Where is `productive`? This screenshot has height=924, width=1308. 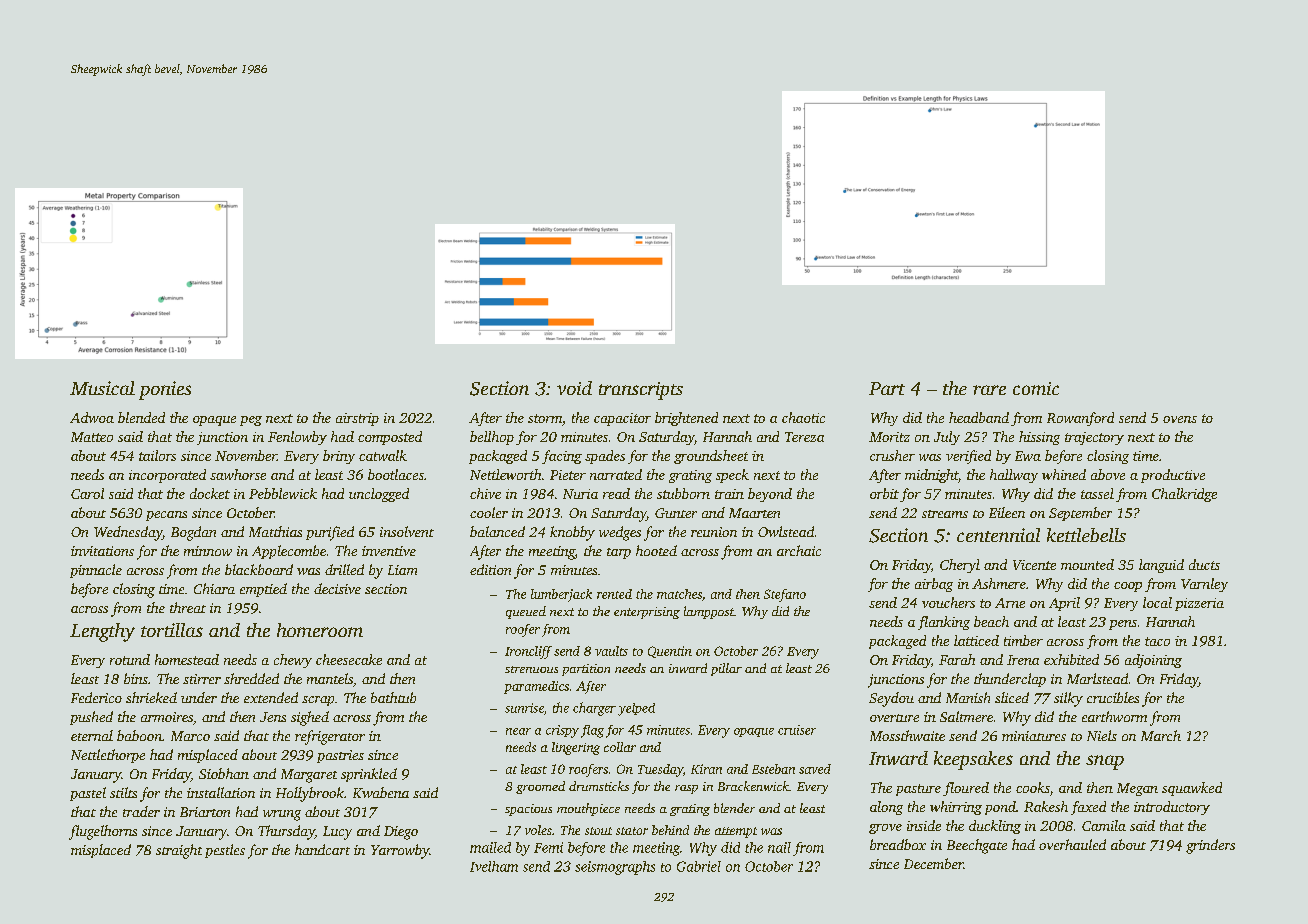
productive is located at coordinates (1173, 476).
